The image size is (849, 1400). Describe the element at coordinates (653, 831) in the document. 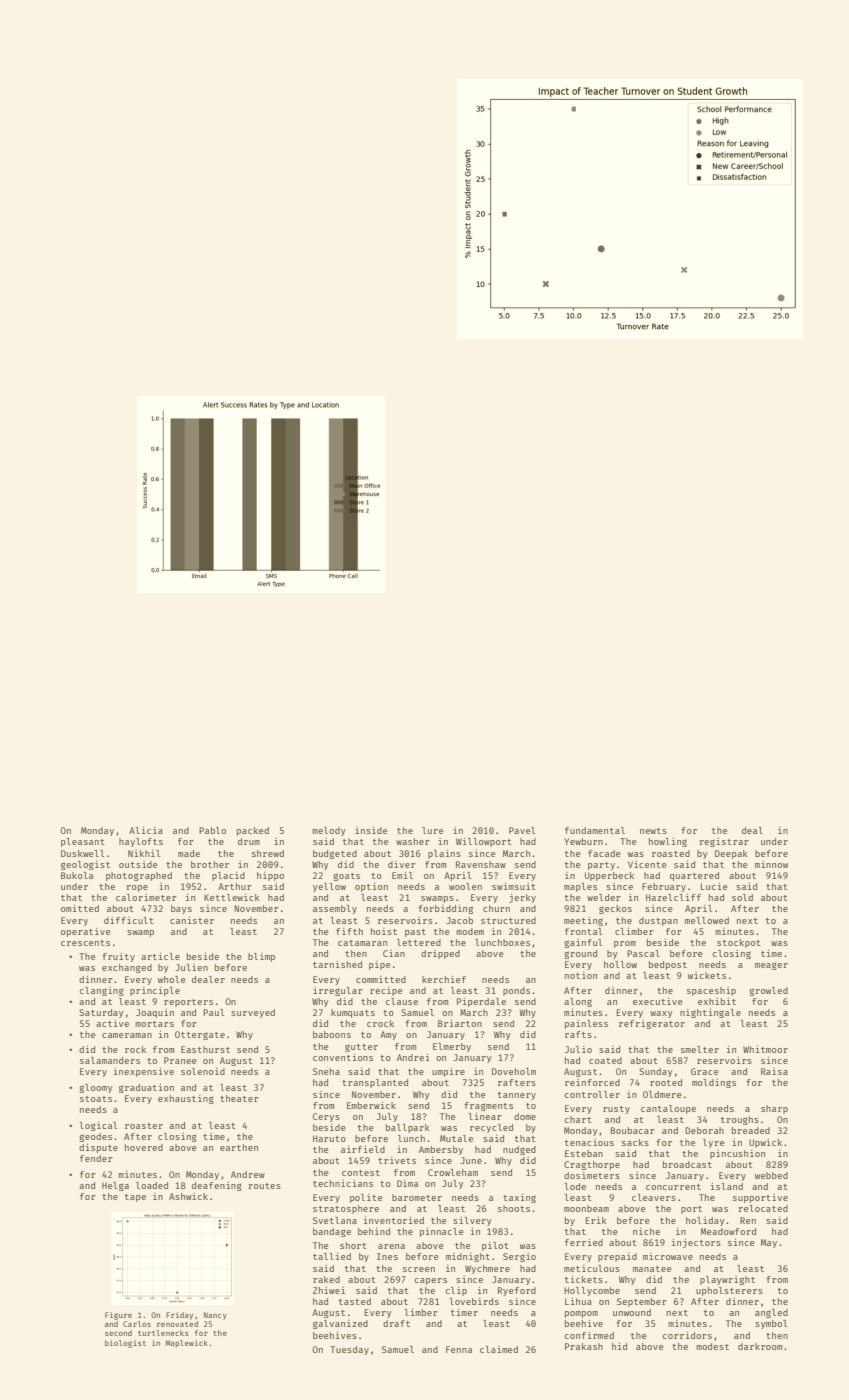

I see `newts` at that location.
